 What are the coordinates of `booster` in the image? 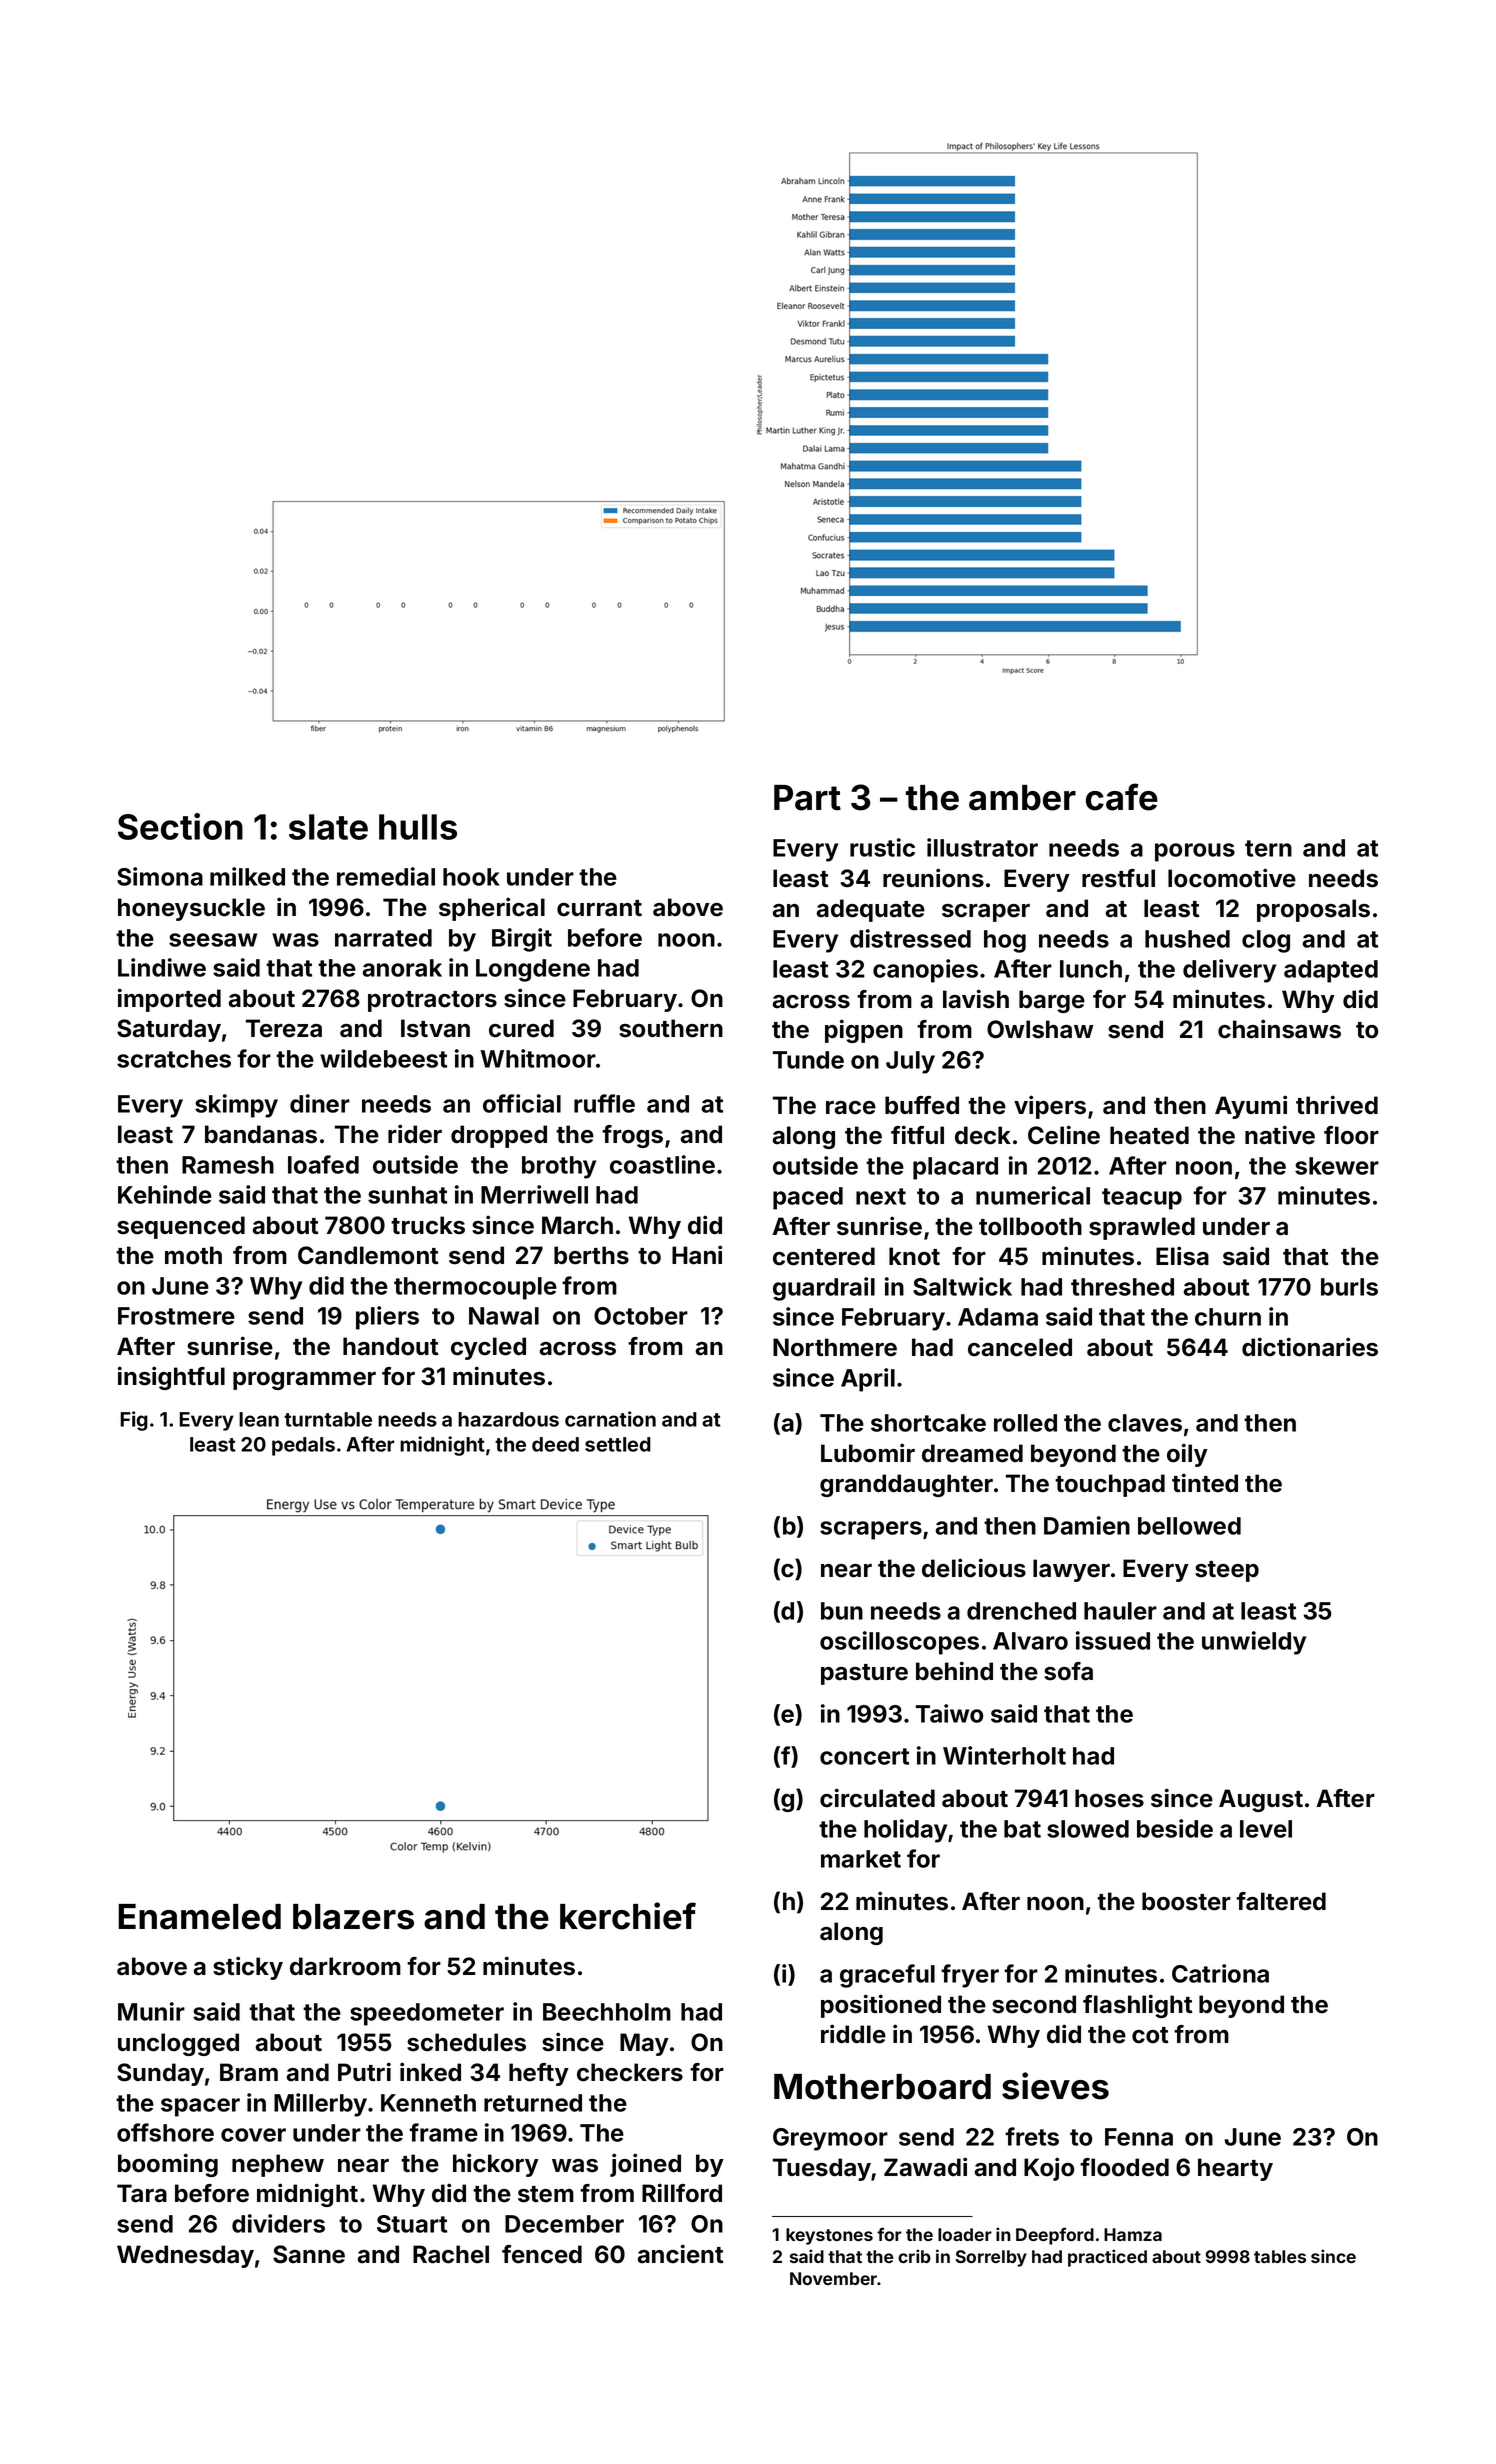 It's located at (1186, 1901).
